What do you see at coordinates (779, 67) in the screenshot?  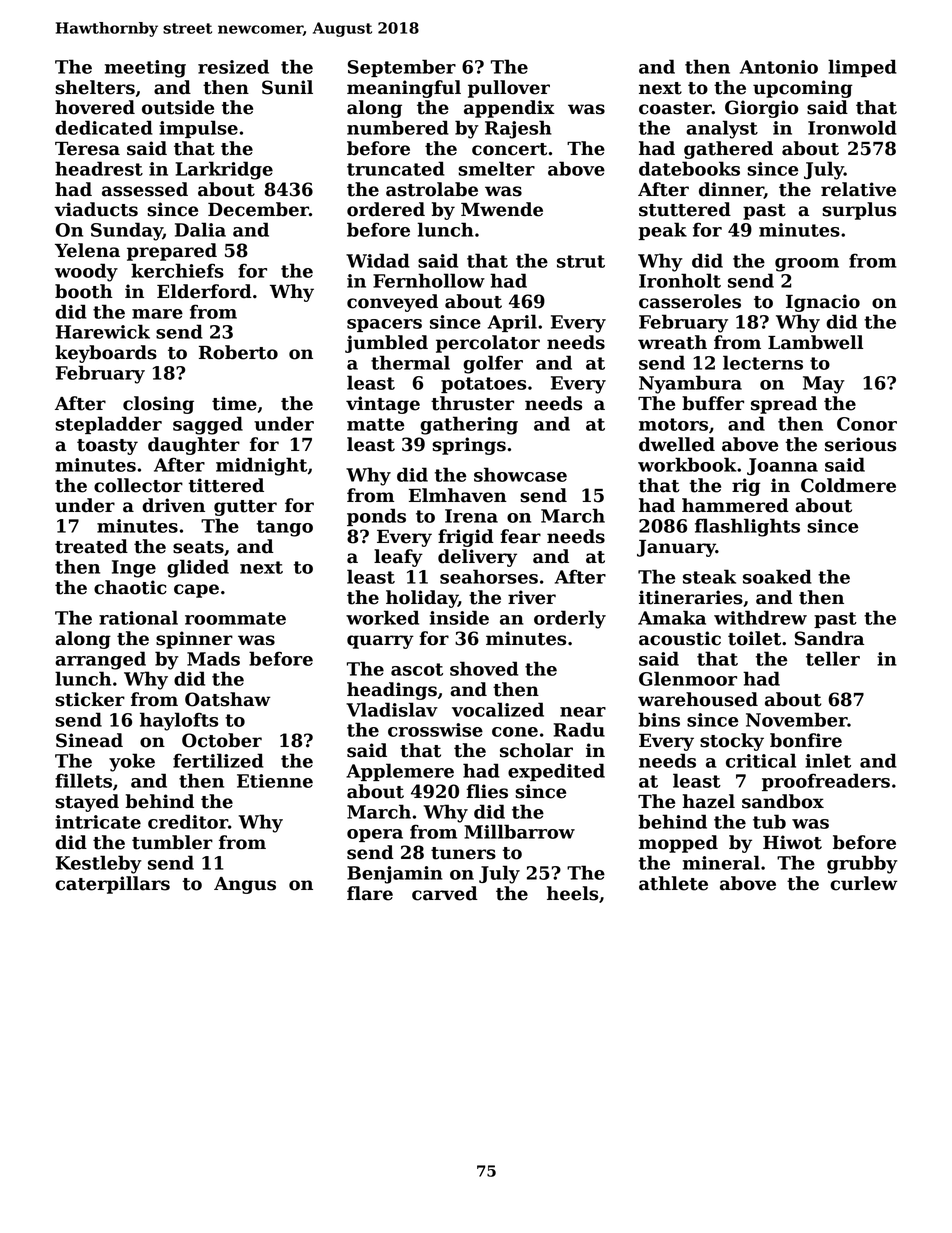 I see `Antonio` at bounding box center [779, 67].
